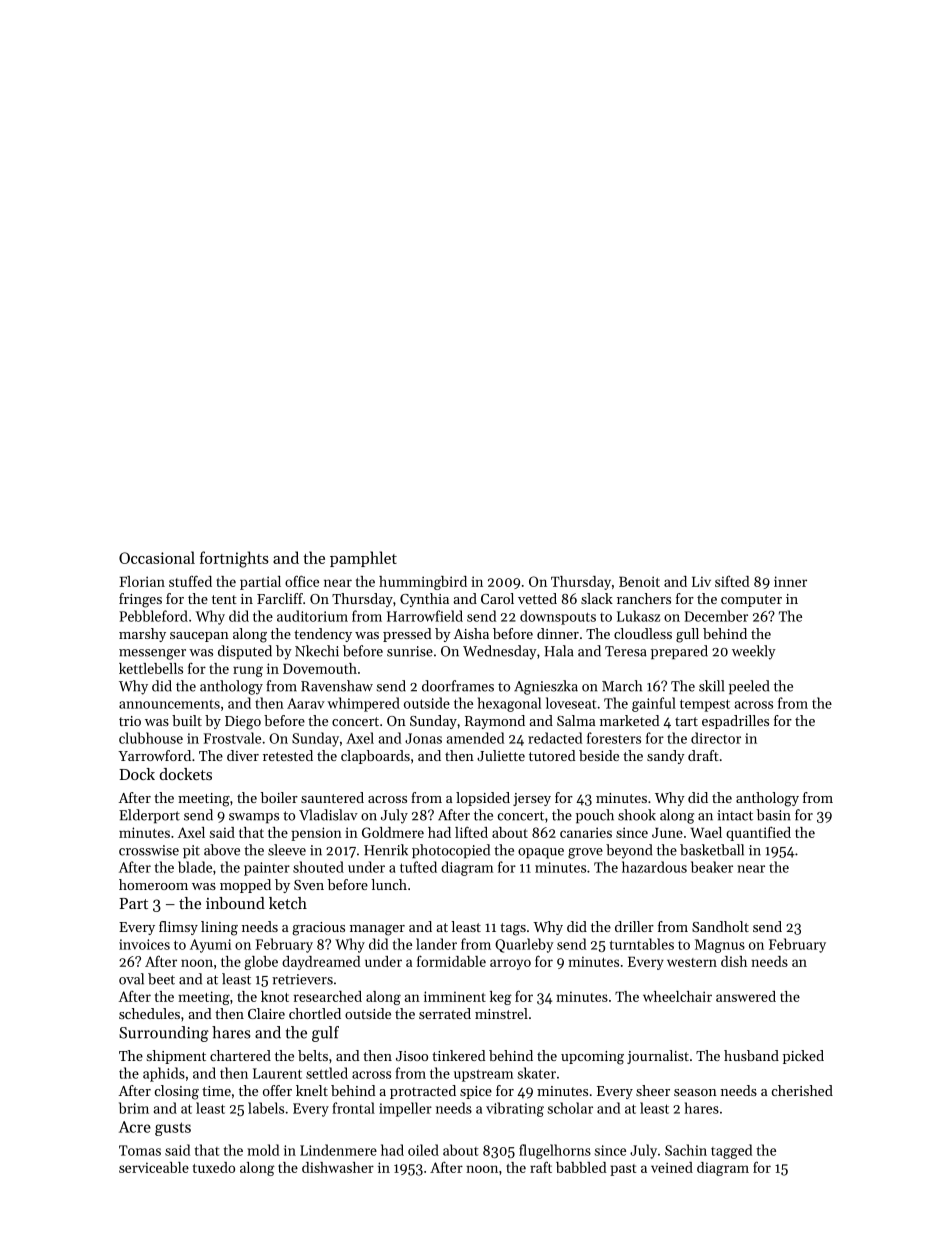 Image resolution: width=952 pixels, height=1233 pixels. Describe the element at coordinates (267, 869) in the screenshot. I see `painter` at that location.
